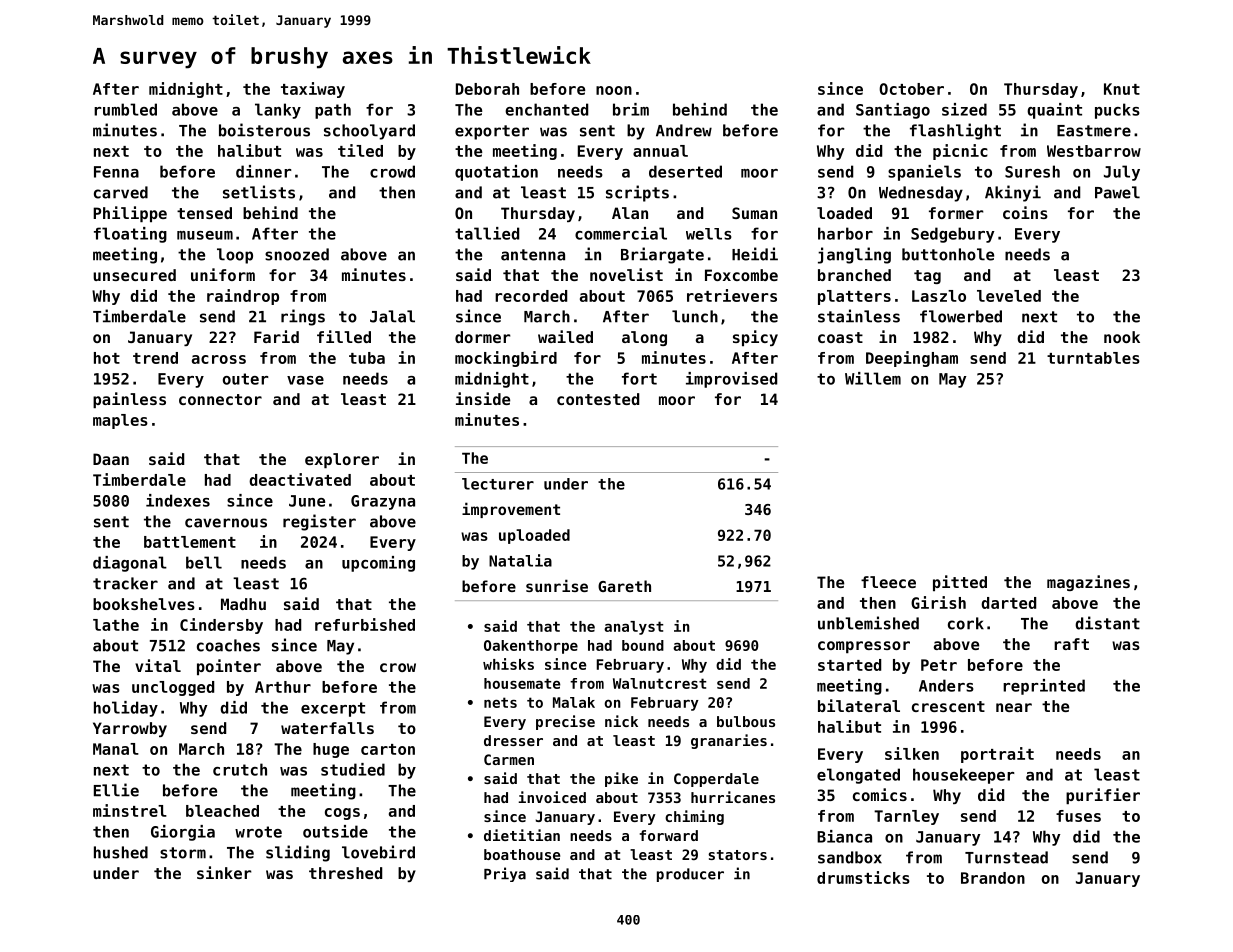 This page has height=952, width=1233. What do you see at coordinates (1094, 131) in the page?
I see `Eastmere` at bounding box center [1094, 131].
